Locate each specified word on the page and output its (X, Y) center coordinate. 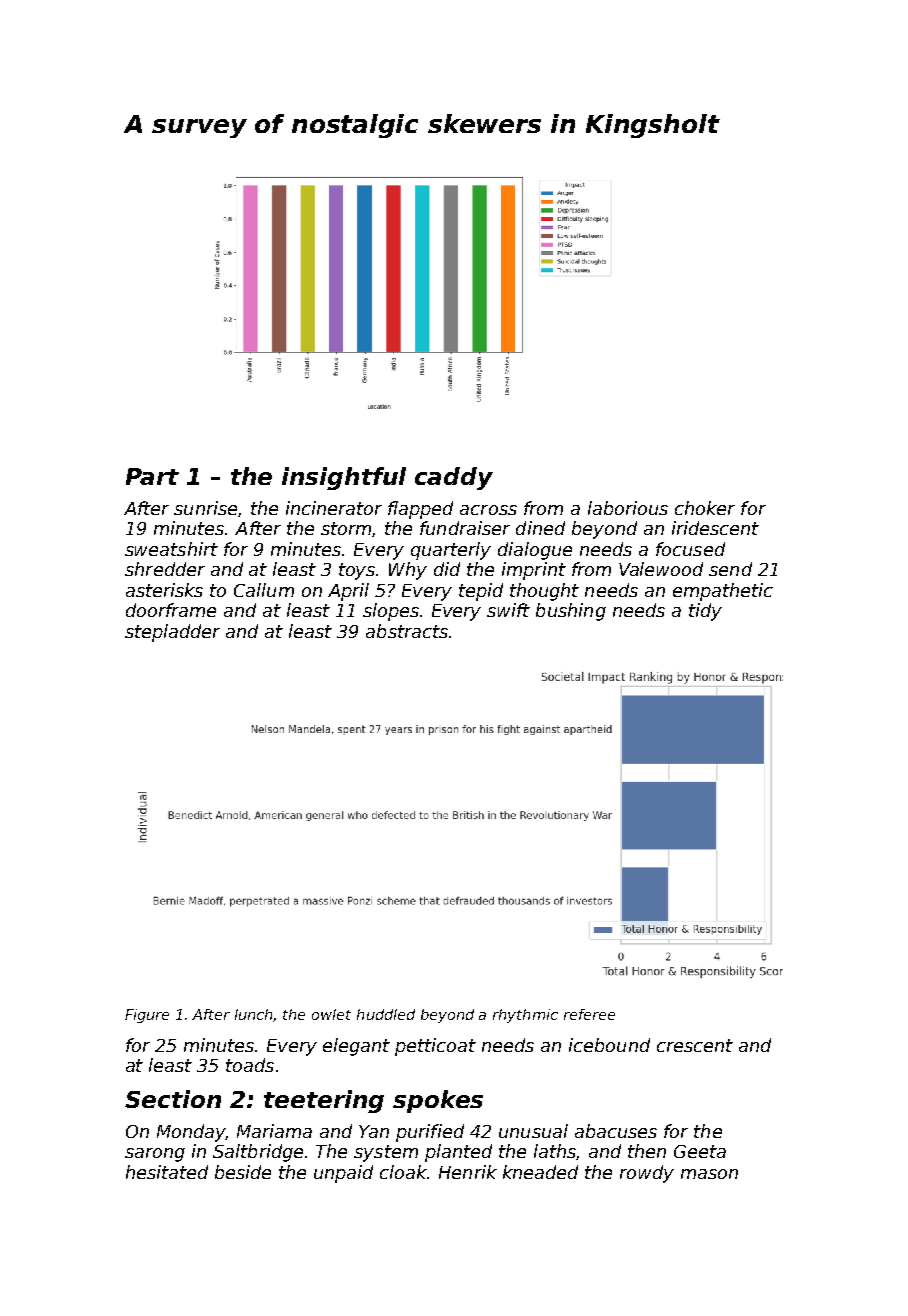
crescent (695, 1045)
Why (408, 571)
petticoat (435, 1047)
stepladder (172, 633)
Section (173, 1099)
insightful (344, 478)
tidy (705, 612)
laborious (628, 508)
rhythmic (525, 1016)
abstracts (407, 631)
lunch (254, 1015)
